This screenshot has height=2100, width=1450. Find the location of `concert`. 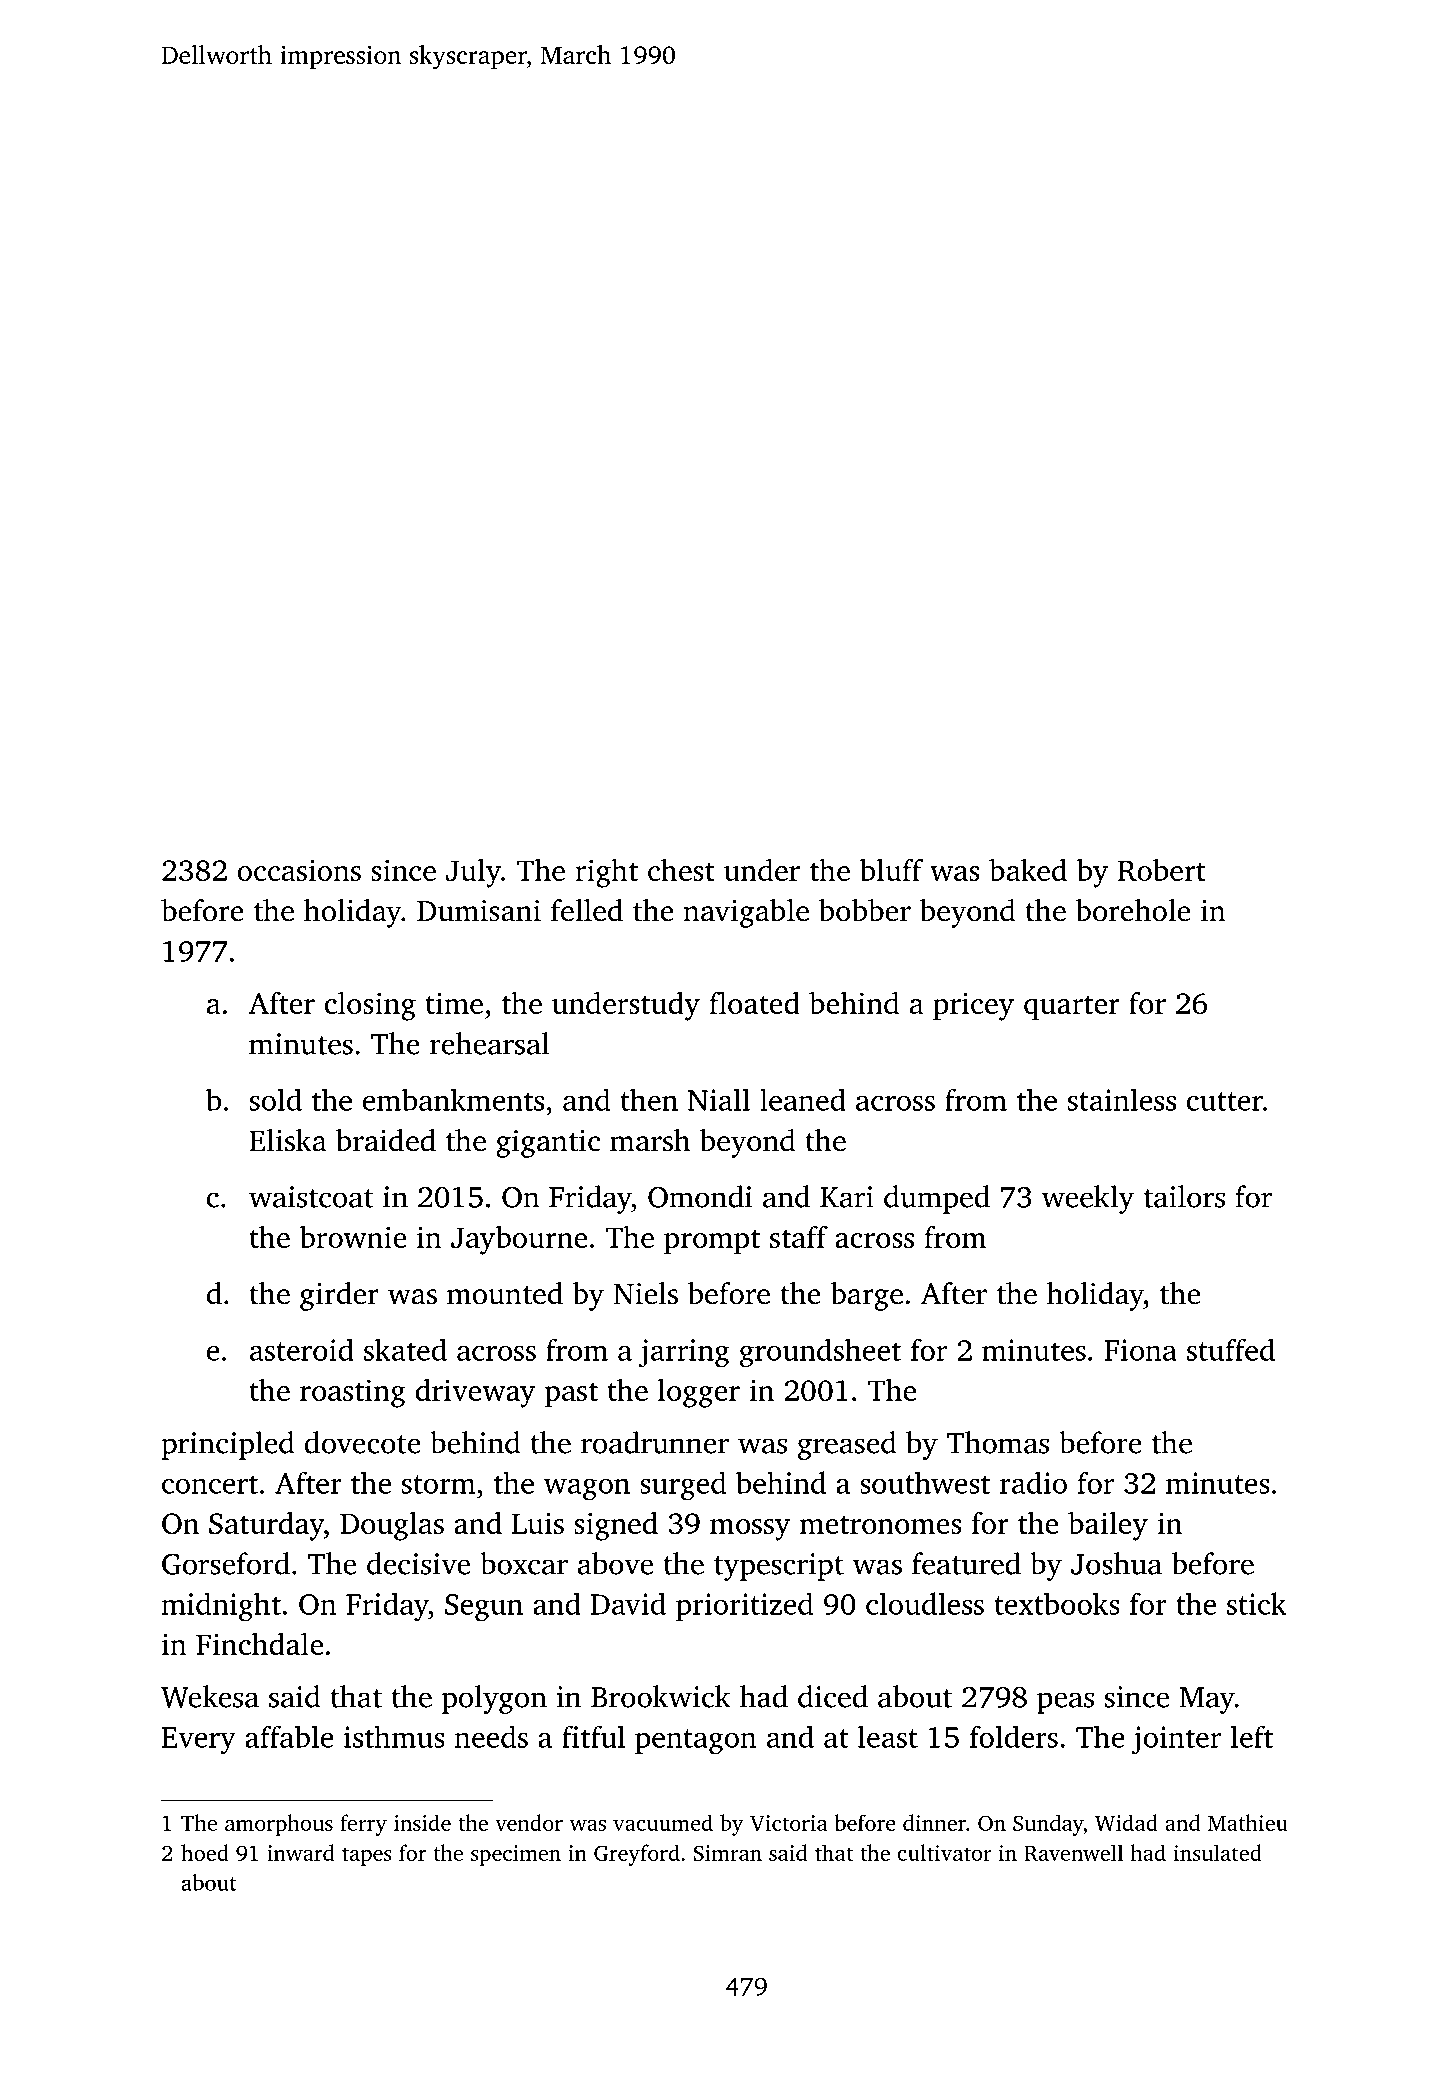

concert is located at coordinates (210, 1484).
